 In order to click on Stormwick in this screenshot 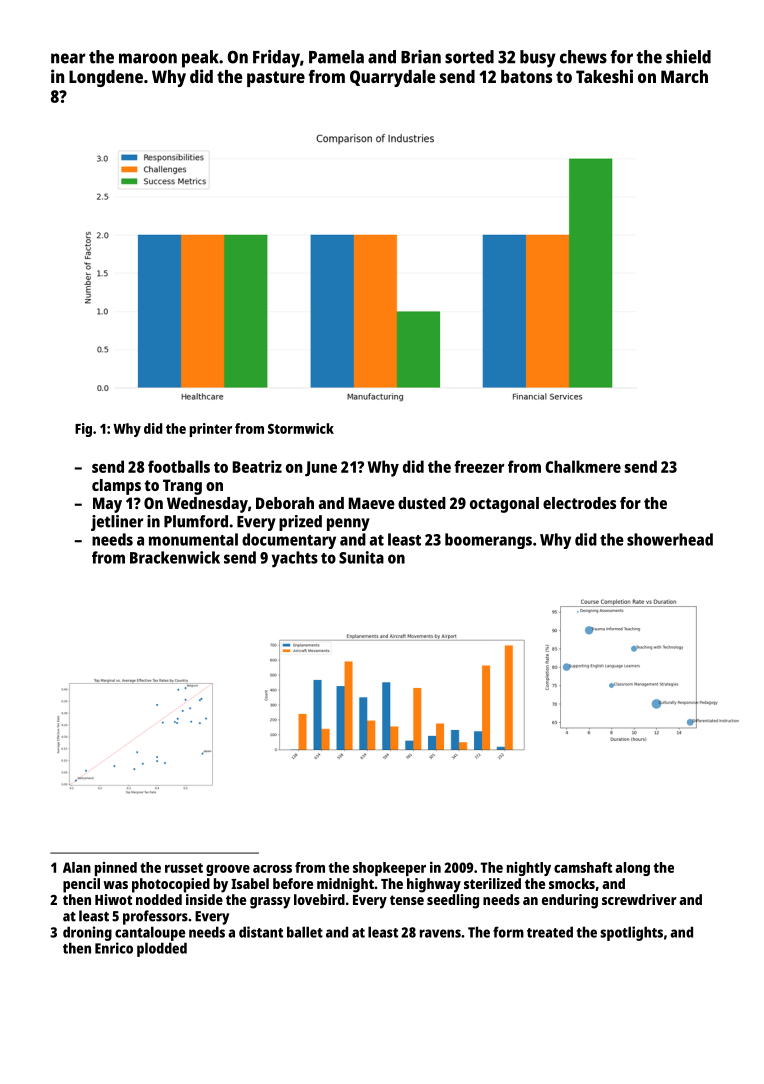, I will do `click(301, 428)`.
